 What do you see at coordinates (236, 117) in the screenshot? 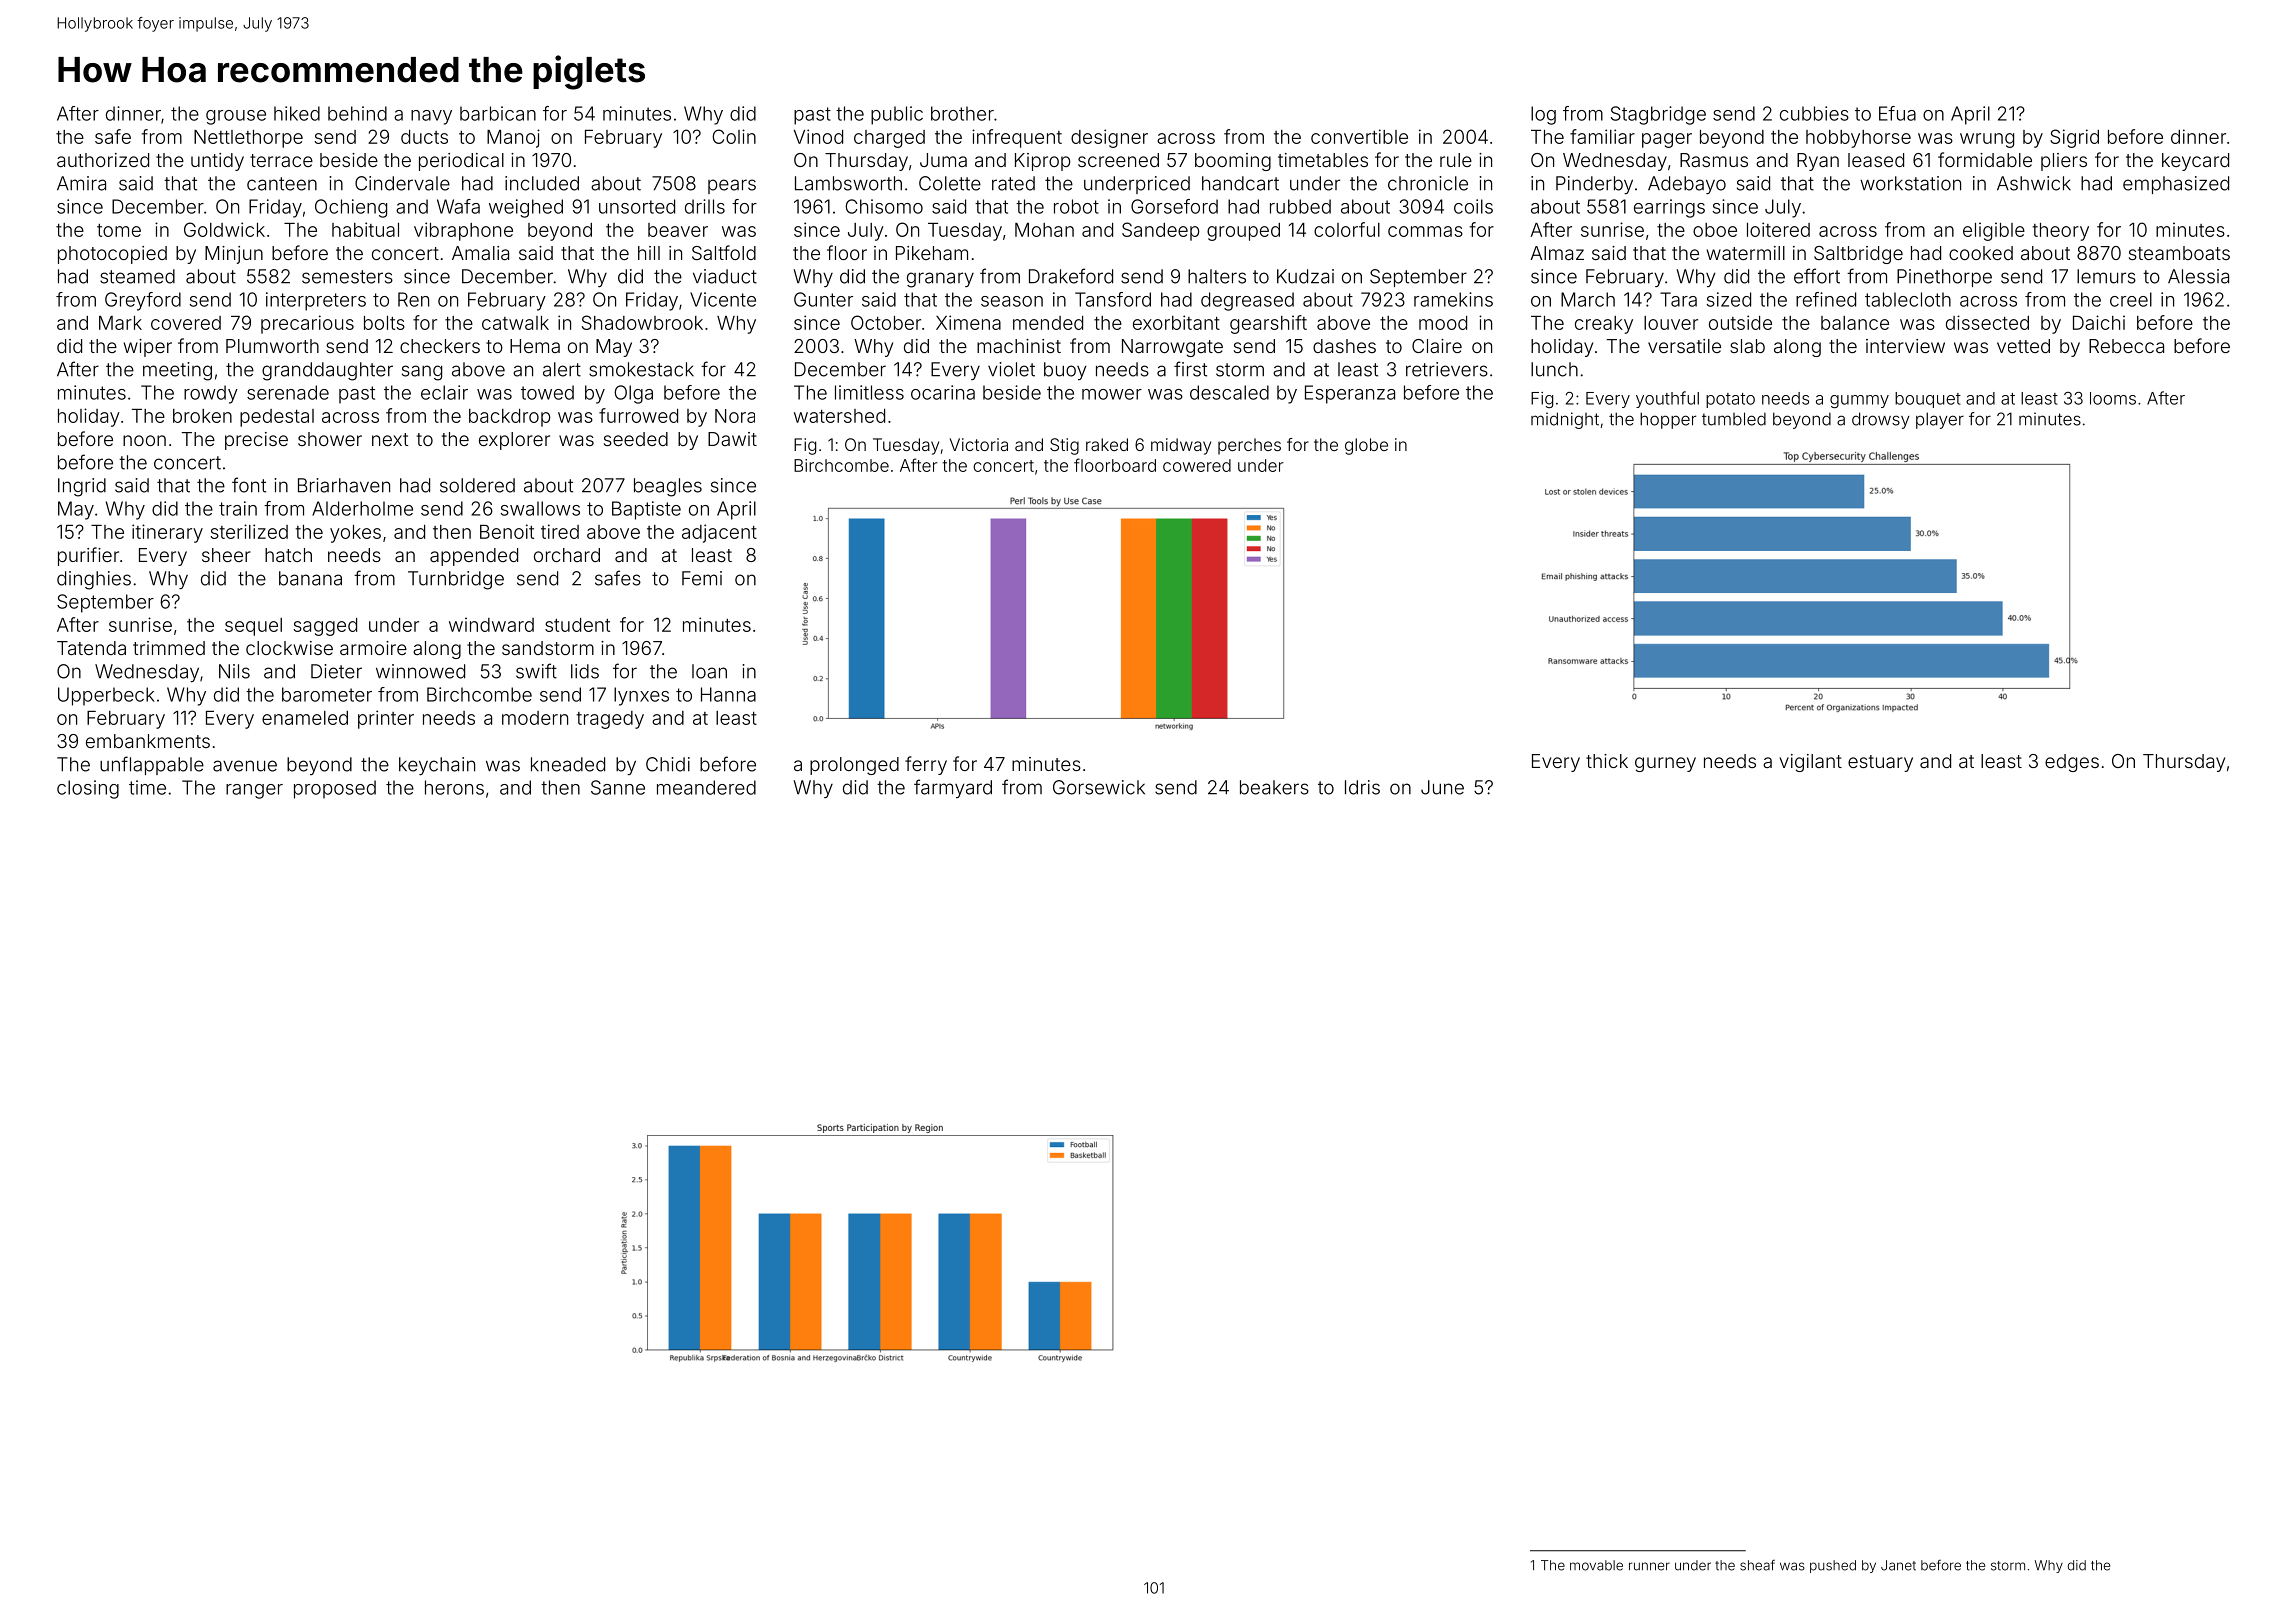
I see `grouse` at bounding box center [236, 117].
